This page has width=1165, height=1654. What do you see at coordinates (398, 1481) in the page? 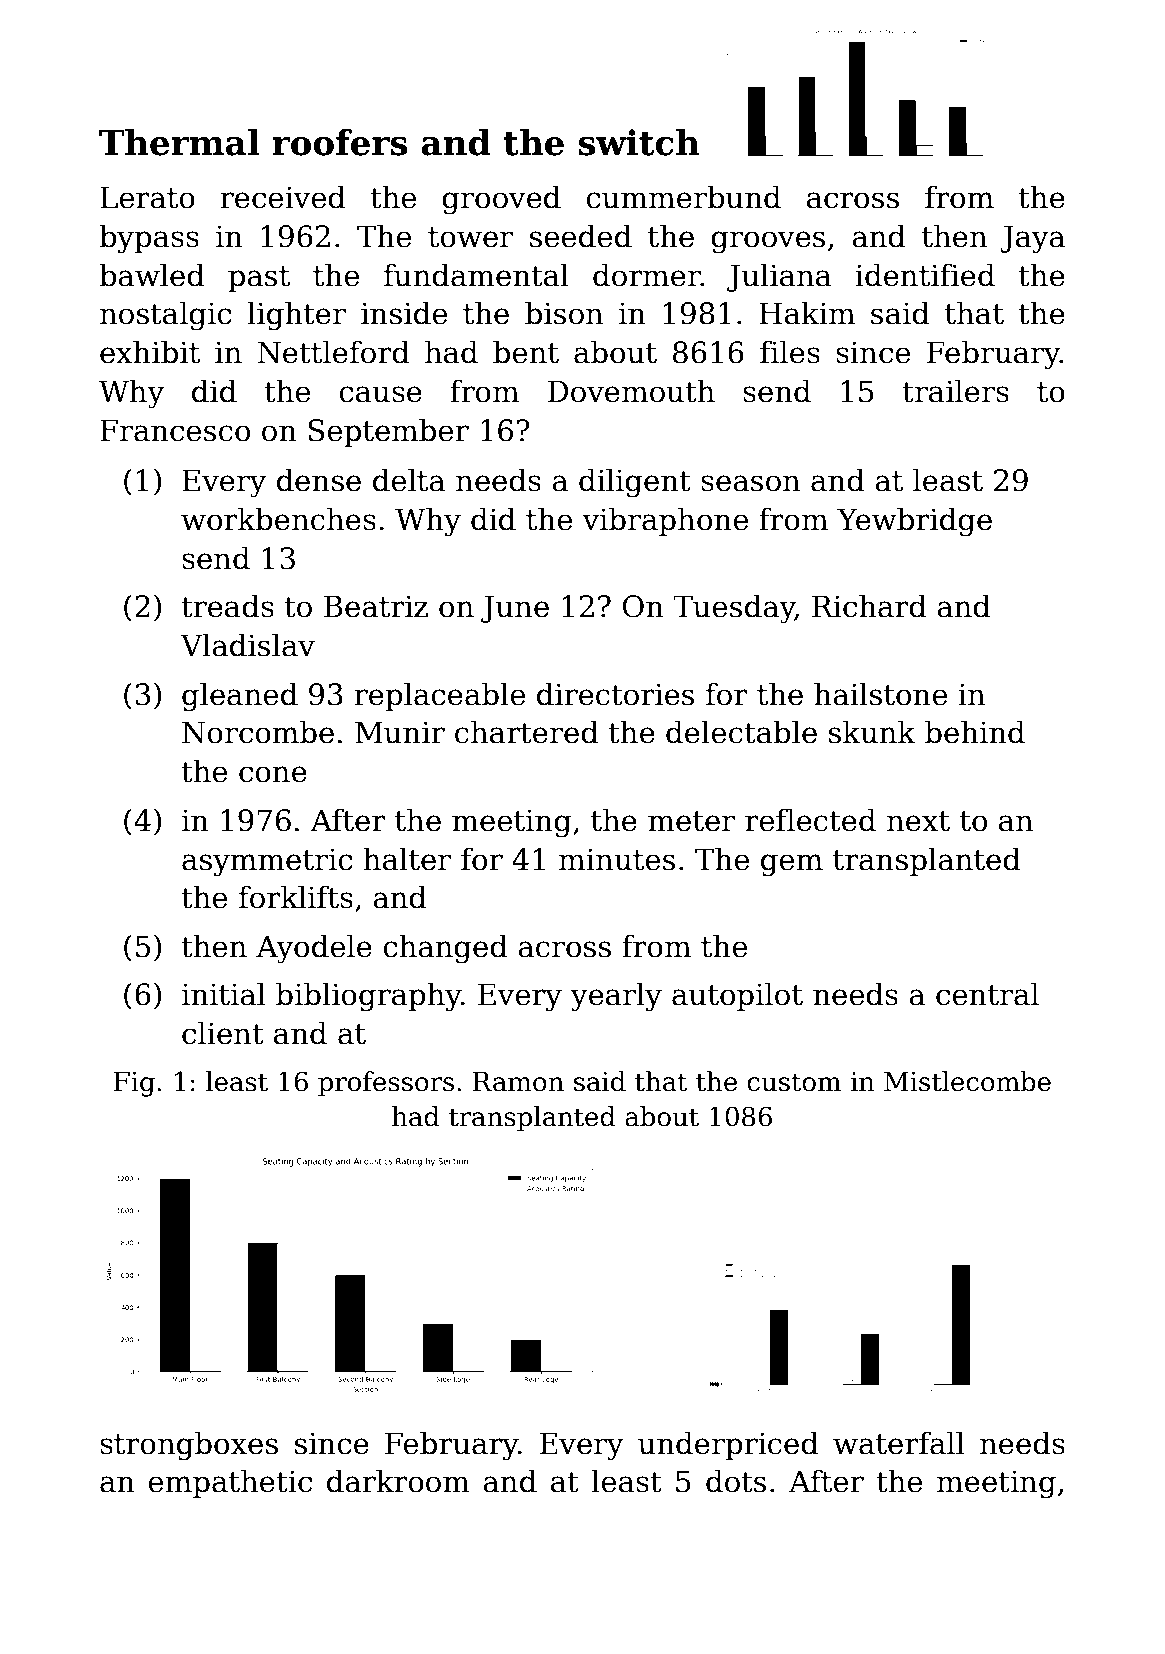
I see `darkroom` at bounding box center [398, 1481].
